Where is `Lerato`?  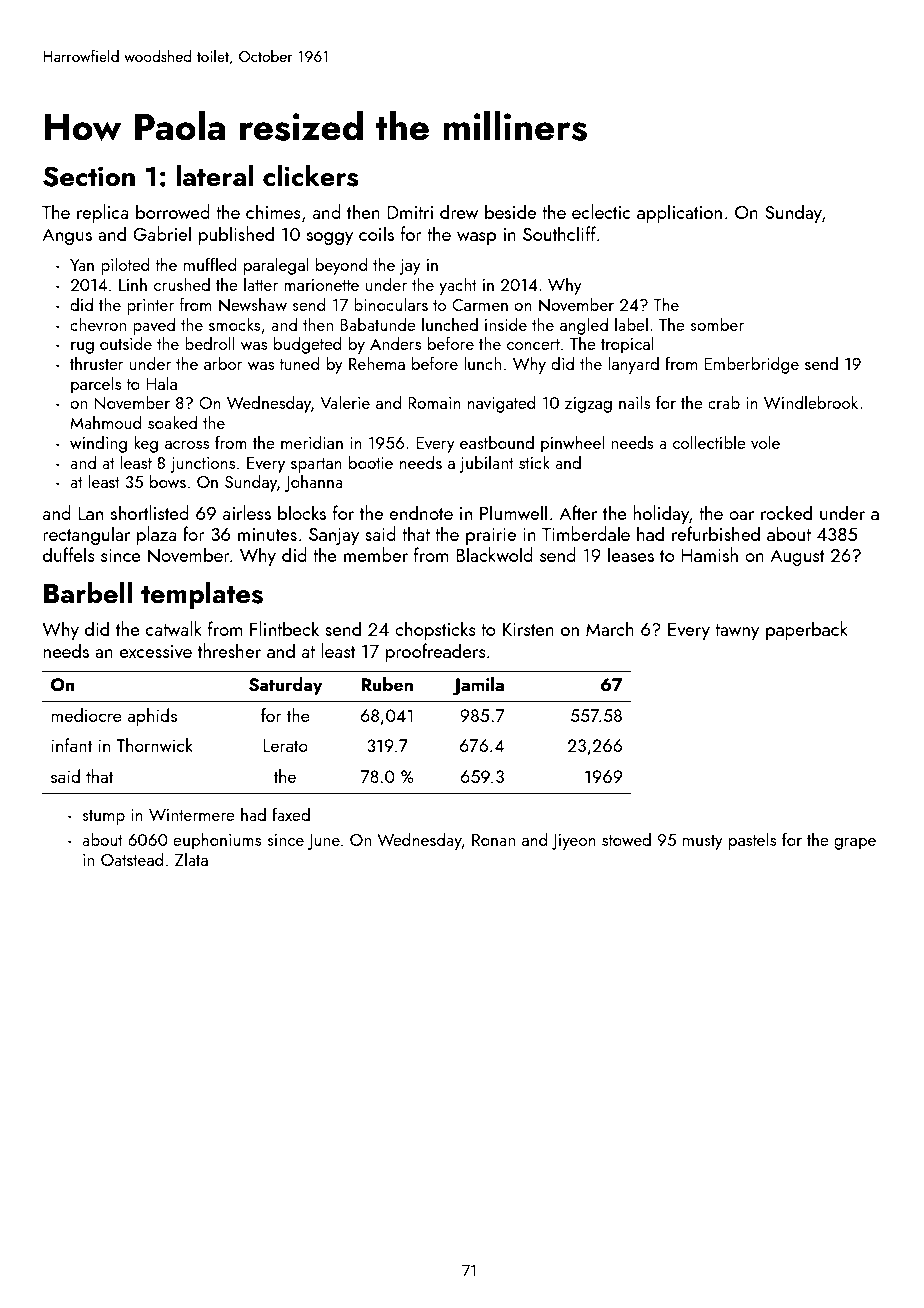
Lerato is located at coordinates (285, 745).
